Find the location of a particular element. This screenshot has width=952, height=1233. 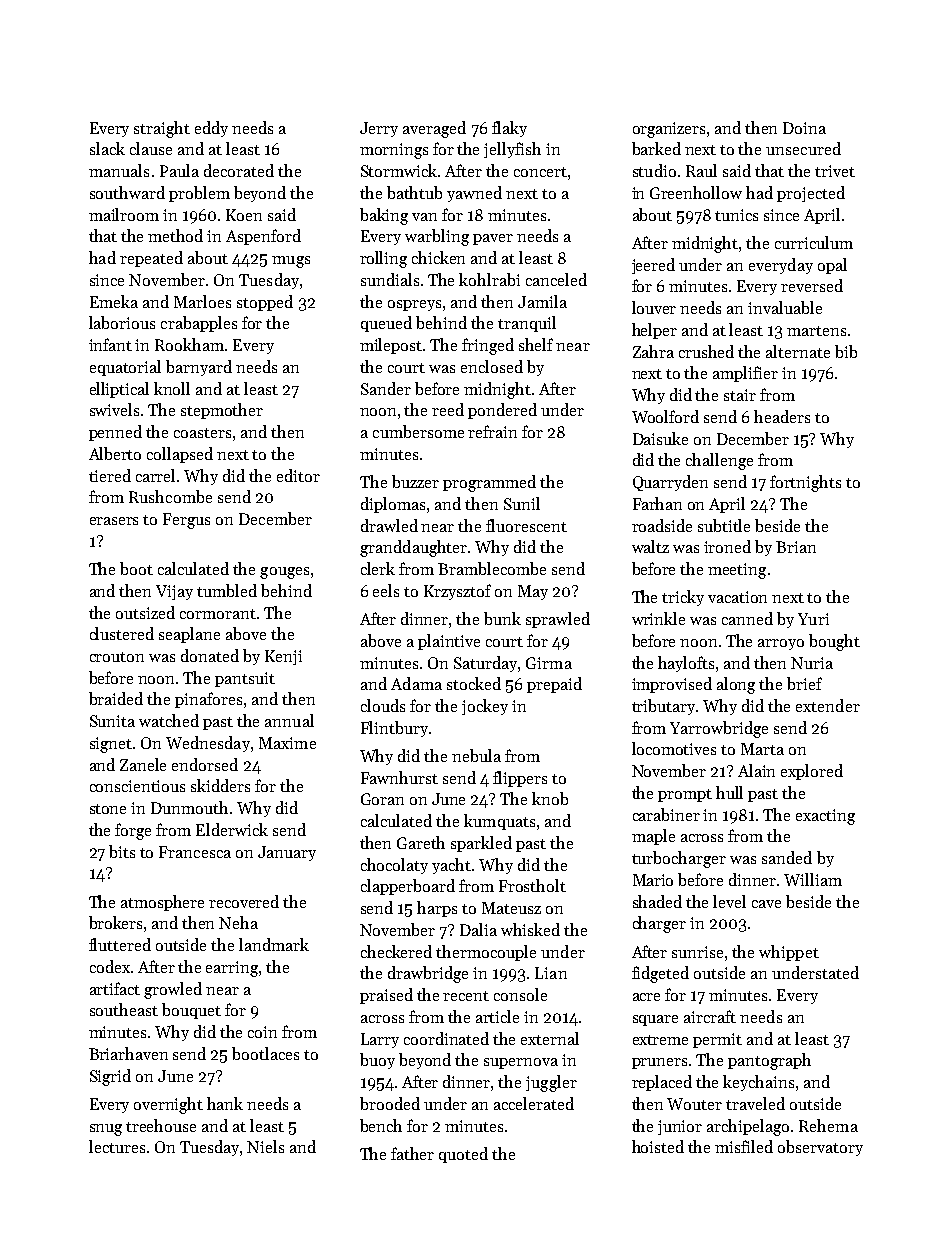

explored is located at coordinates (812, 772).
